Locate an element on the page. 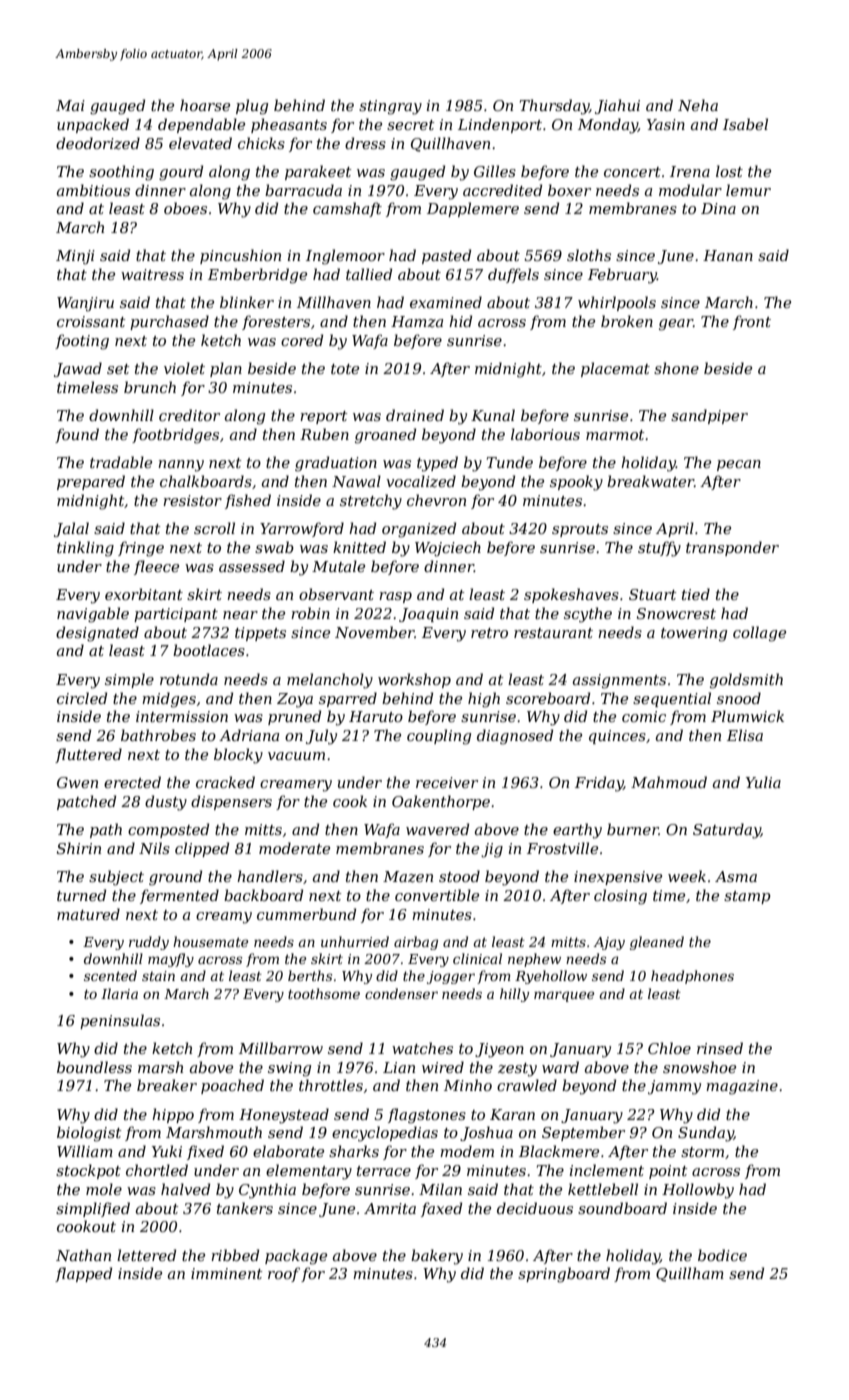 This document has width=849, height=1400. Karan is located at coordinates (512, 1114).
